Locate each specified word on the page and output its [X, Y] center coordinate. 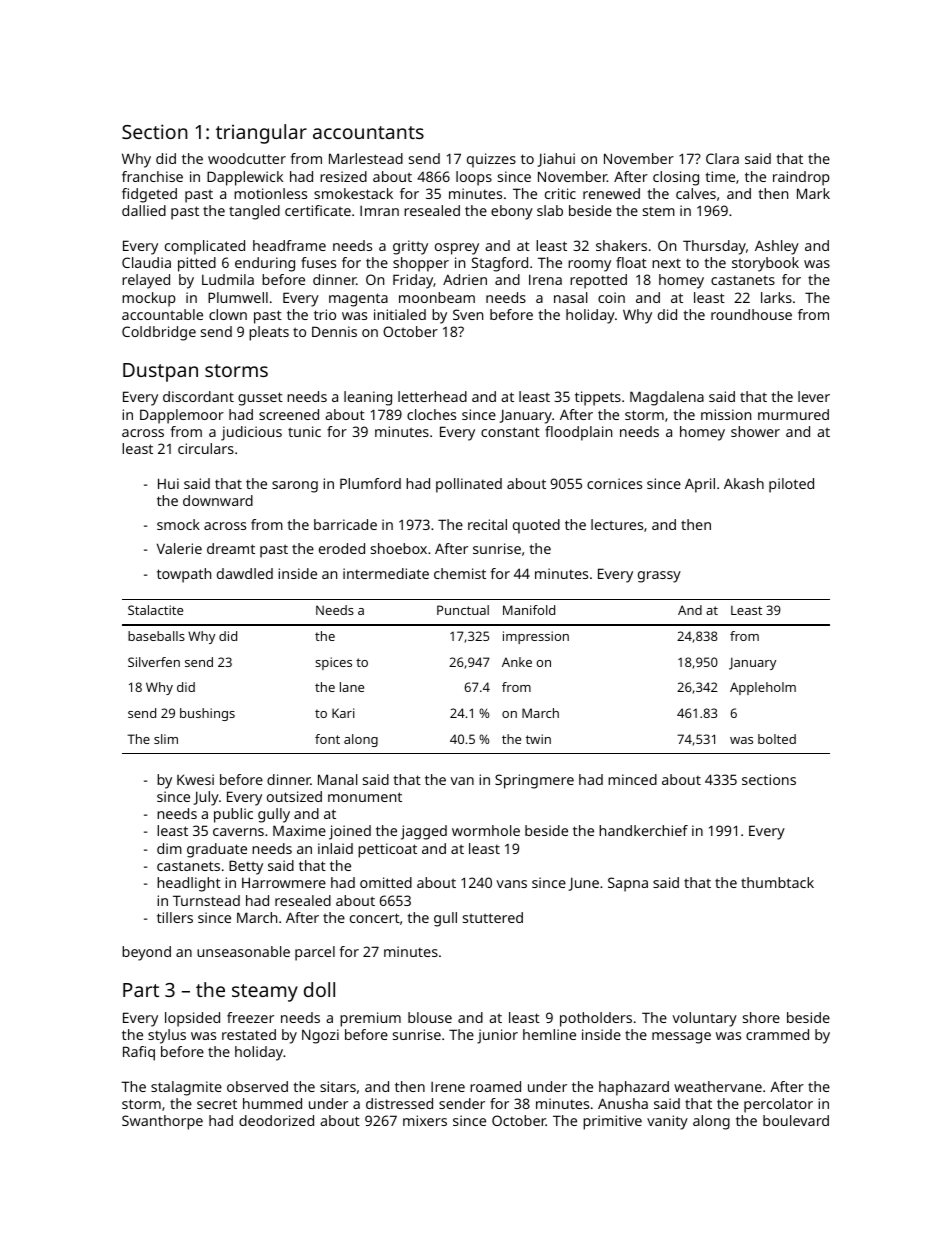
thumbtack [777, 882]
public [233, 815]
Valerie [179, 548]
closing [676, 178]
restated [249, 1034]
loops [474, 178]
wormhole [486, 830]
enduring [265, 264]
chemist [460, 573]
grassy [659, 577]
